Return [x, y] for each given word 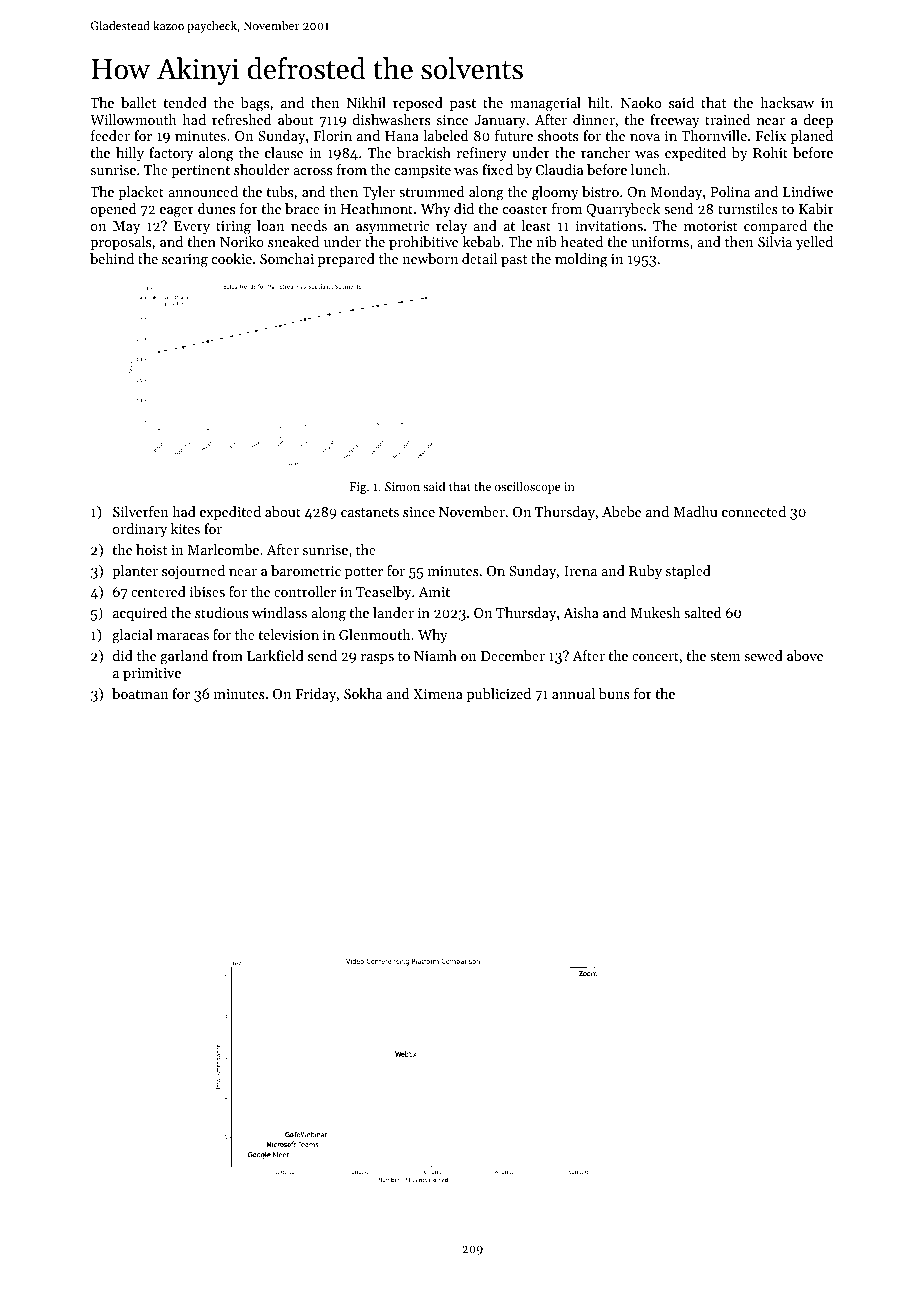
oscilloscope [528, 487]
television [288, 634]
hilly [130, 154]
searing [185, 261]
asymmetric [392, 227]
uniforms [660, 241]
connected [754, 511]
